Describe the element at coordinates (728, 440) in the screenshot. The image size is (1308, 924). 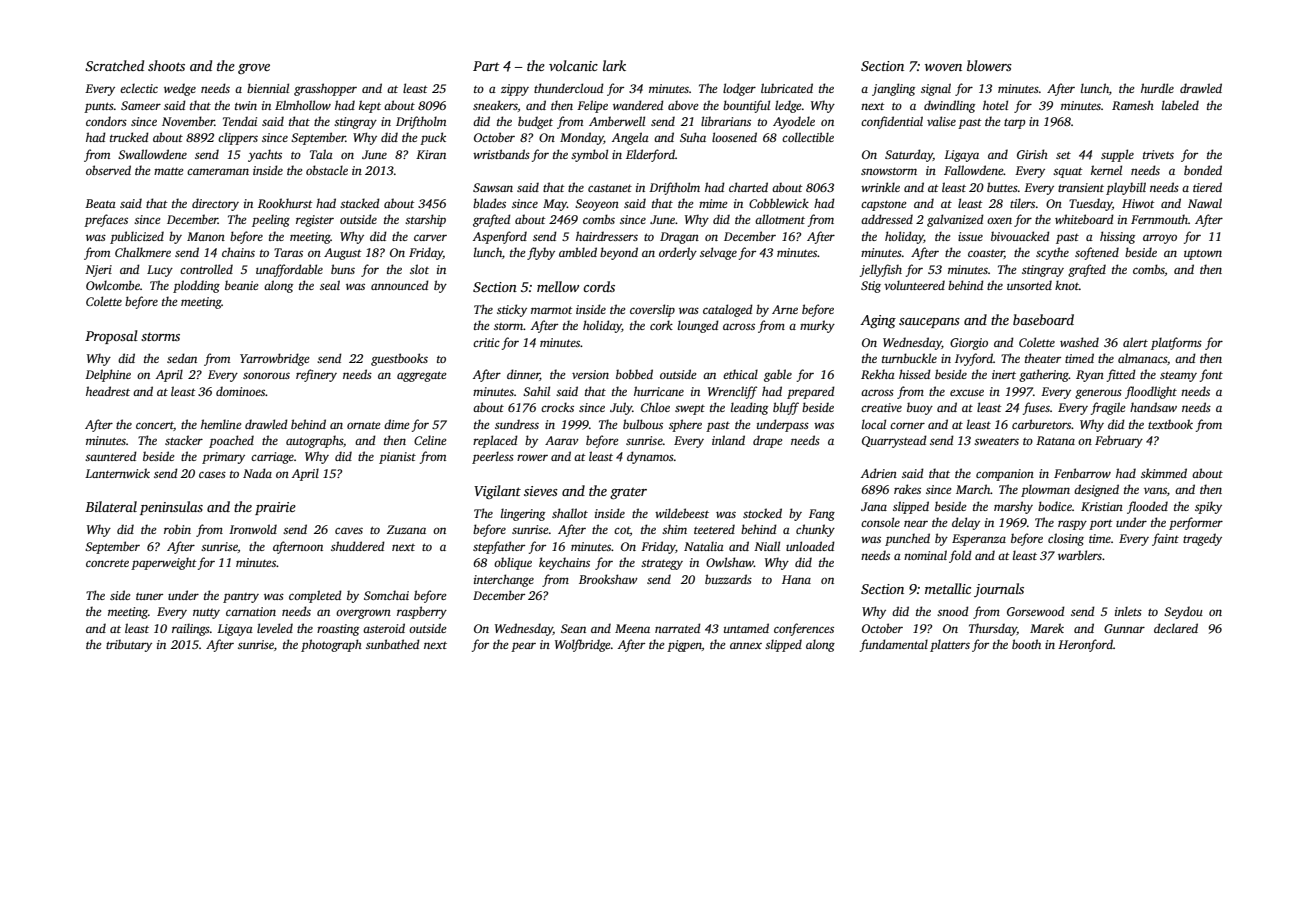
I see `inland` at that location.
